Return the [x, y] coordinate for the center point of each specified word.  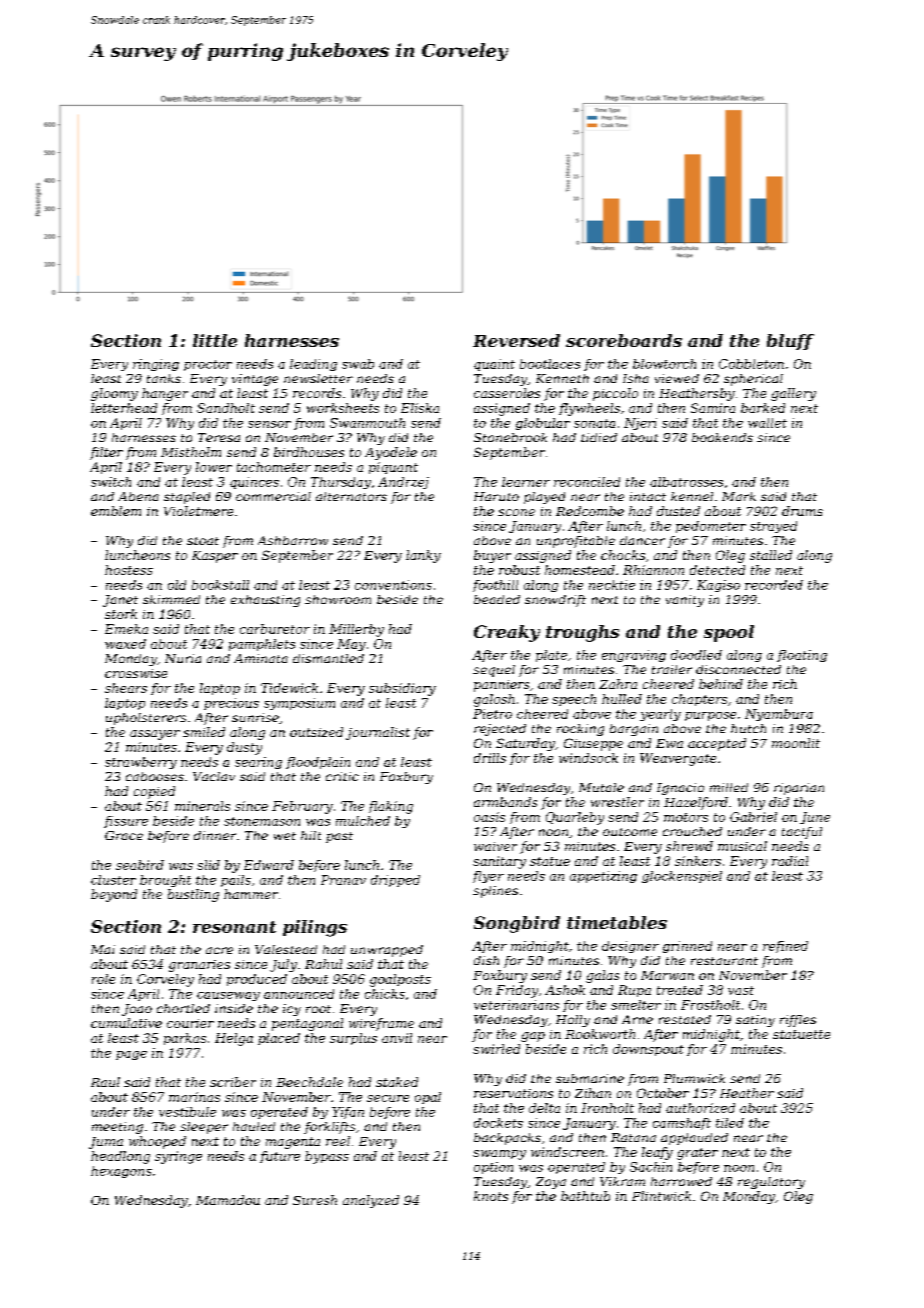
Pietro [492, 714]
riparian [799, 789]
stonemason [262, 821]
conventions [393, 585]
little [215, 340]
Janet [120, 601]
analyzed [371, 1201]
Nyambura [779, 715]
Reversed [516, 340]
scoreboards [624, 340]
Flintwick [661, 1196]
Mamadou [228, 1200]
